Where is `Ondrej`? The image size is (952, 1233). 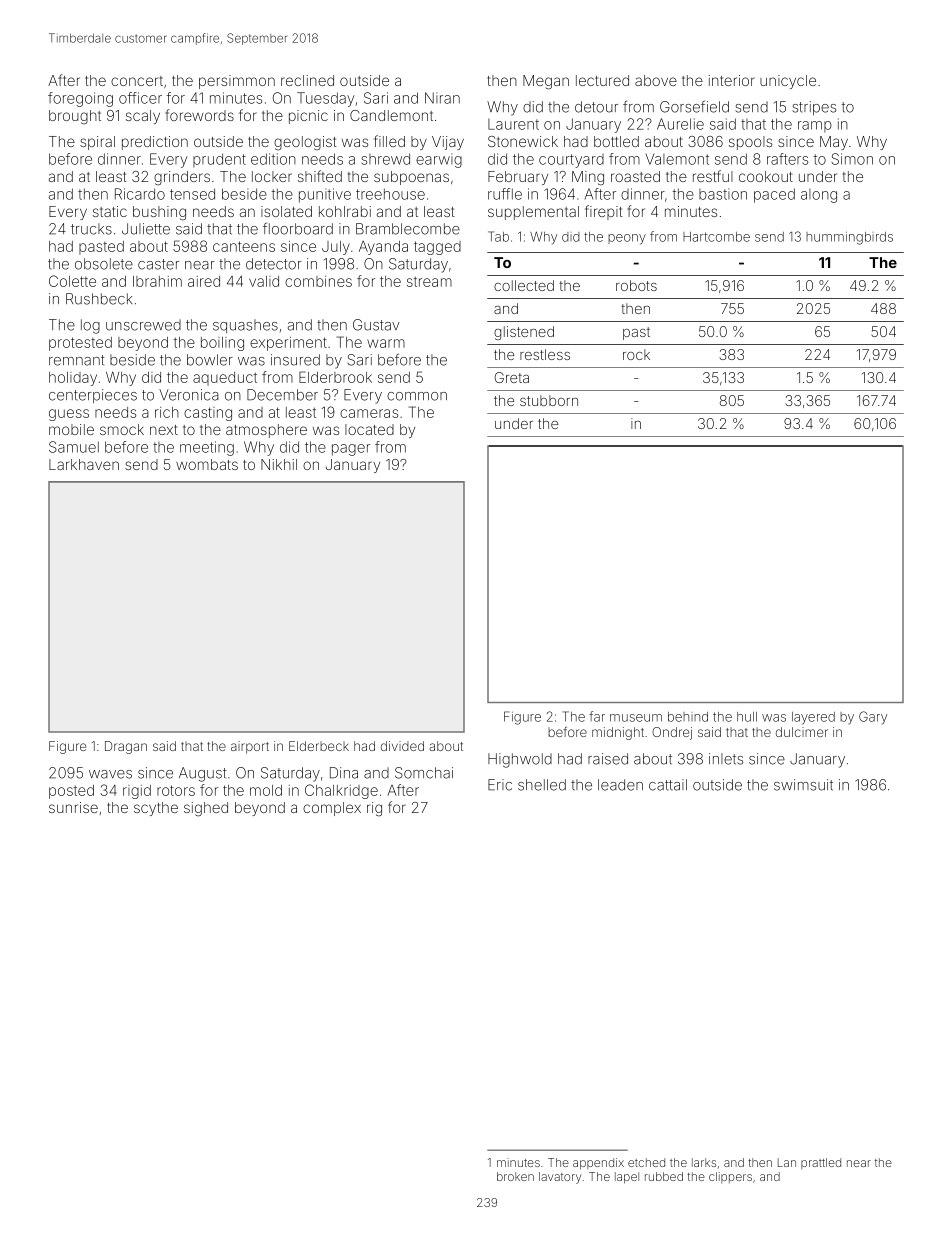
Ondrej is located at coordinates (672, 733).
